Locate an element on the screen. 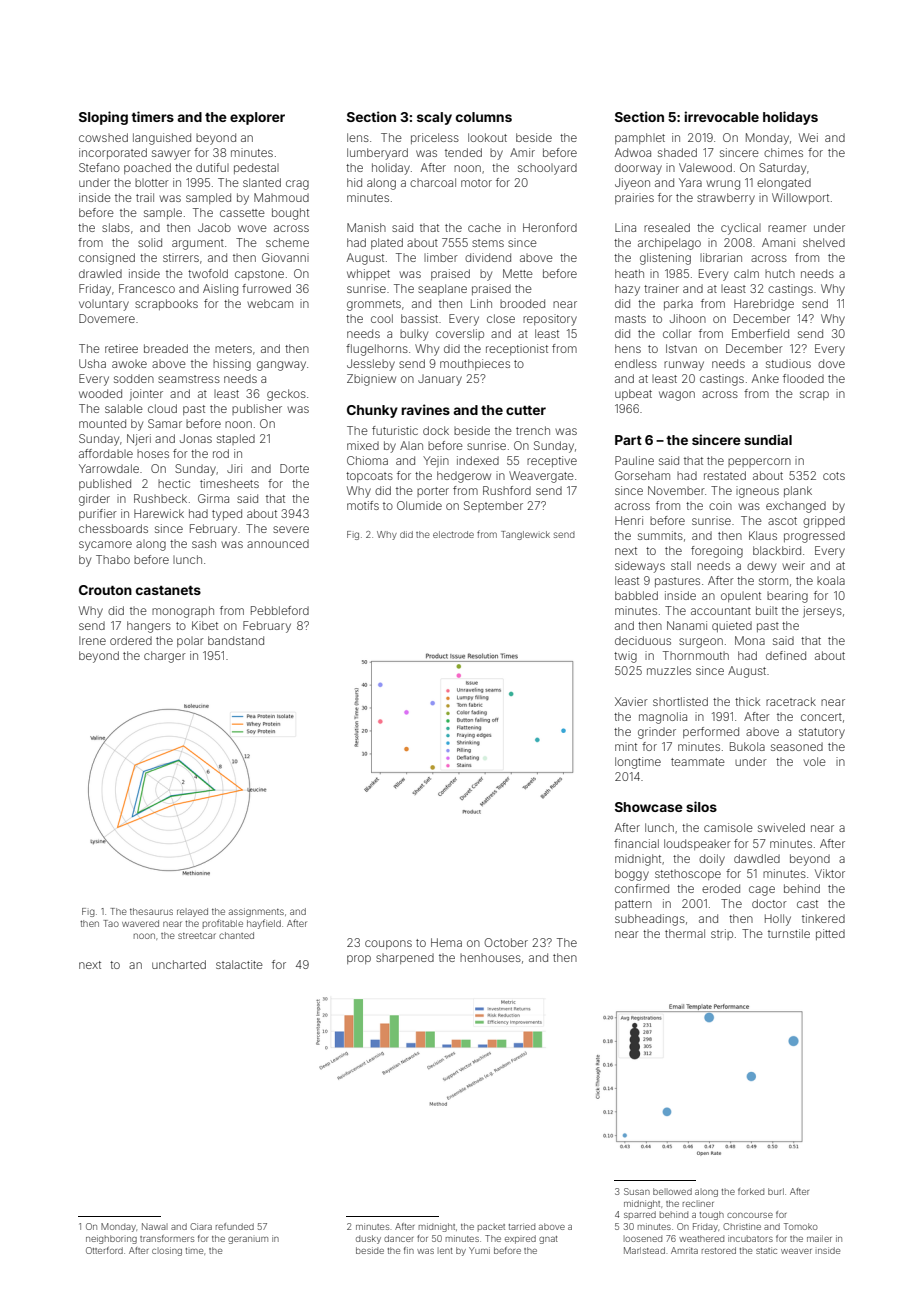 Image resolution: width=924 pixels, height=1308 pixels. Thornmouth is located at coordinates (696, 655).
